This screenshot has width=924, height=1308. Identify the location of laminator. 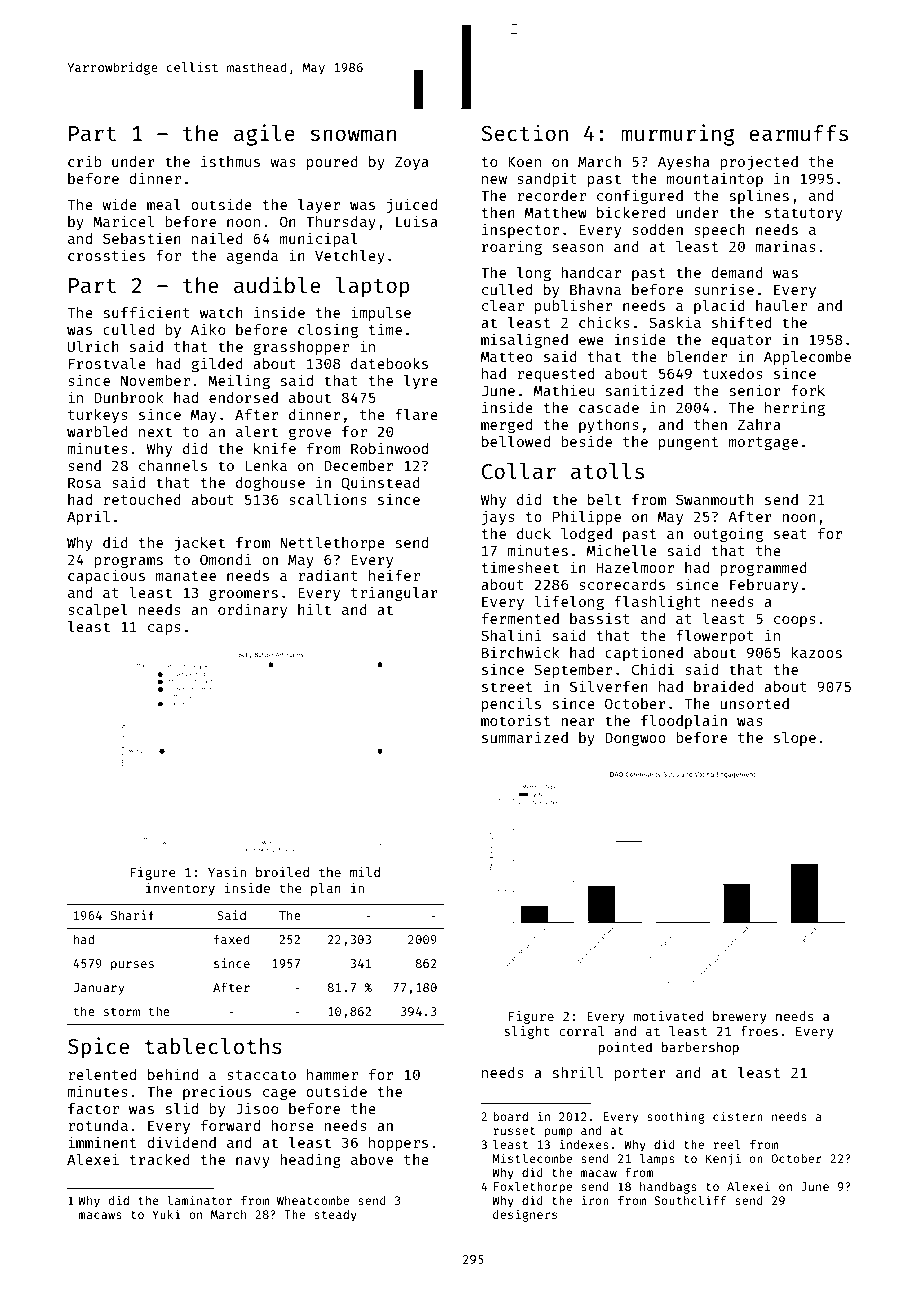
(199, 1200).
